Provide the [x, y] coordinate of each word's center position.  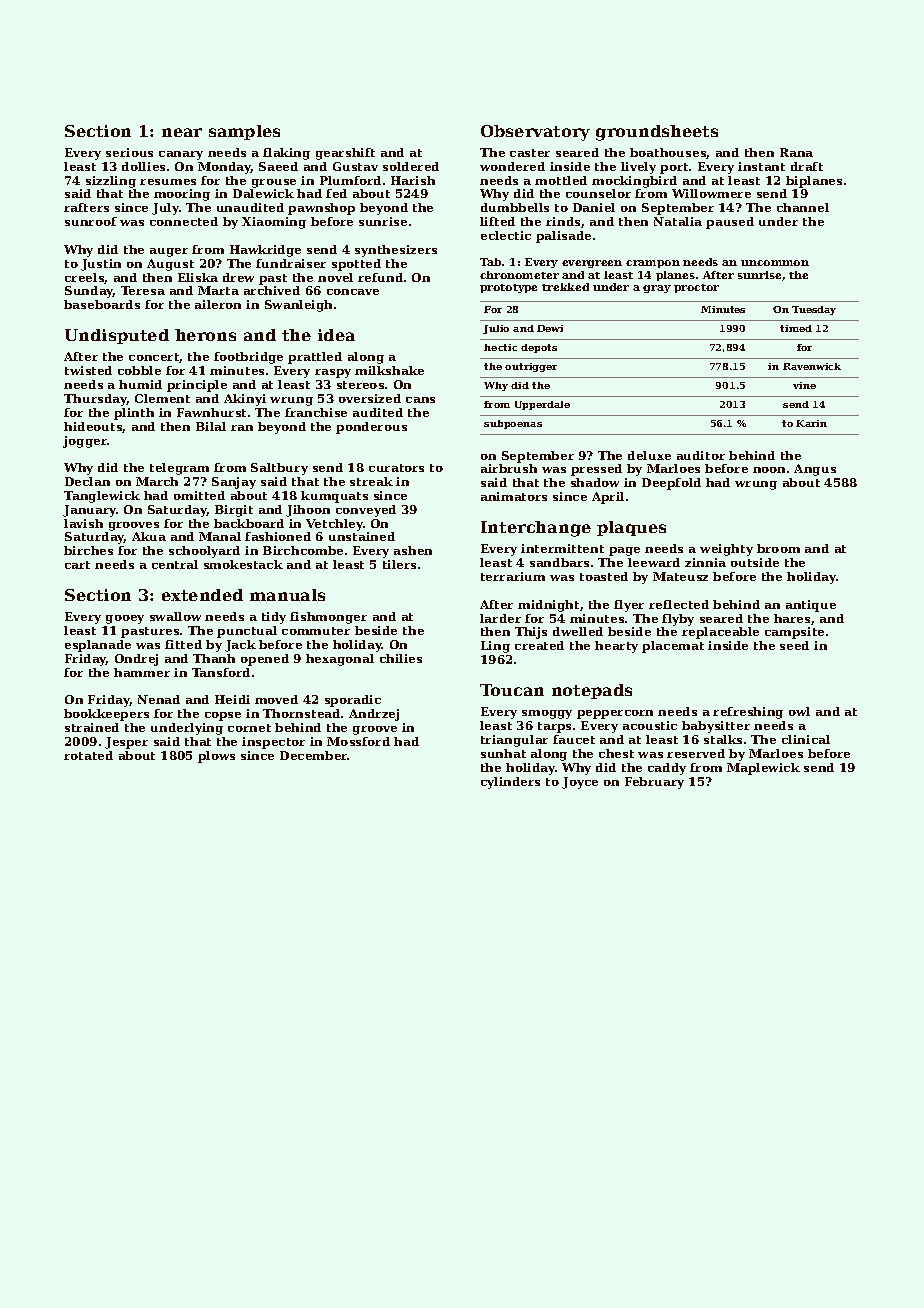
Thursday [95, 400]
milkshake [389, 370]
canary [181, 155]
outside [755, 562]
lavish [83, 523]
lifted [497, 221]
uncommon [775, 263]
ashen [413, 550]
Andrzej [374, 715]
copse [223, 716]
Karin [811, 423]
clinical [806, 739]
